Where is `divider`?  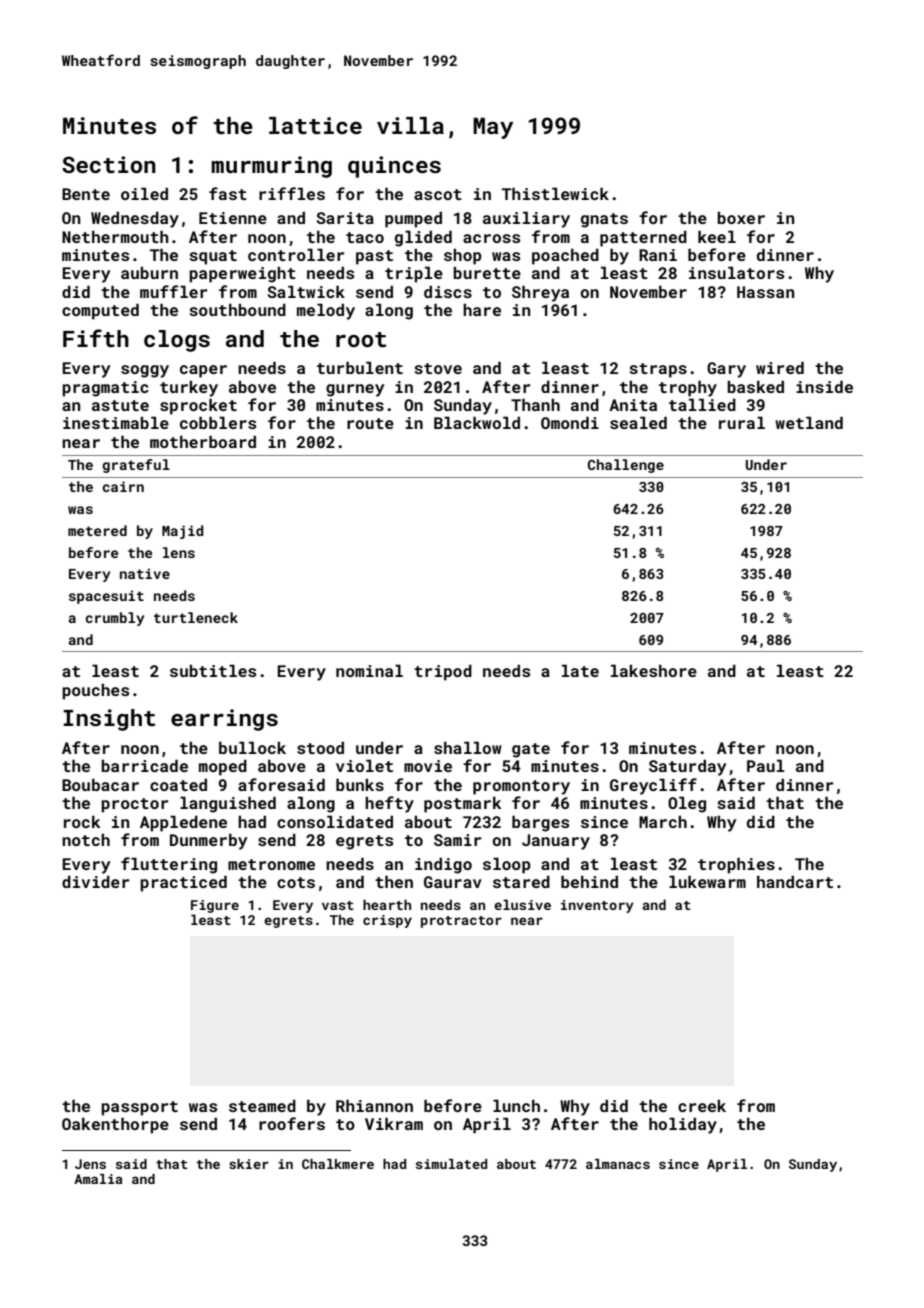 divider is located at coordinates (95, 881).
